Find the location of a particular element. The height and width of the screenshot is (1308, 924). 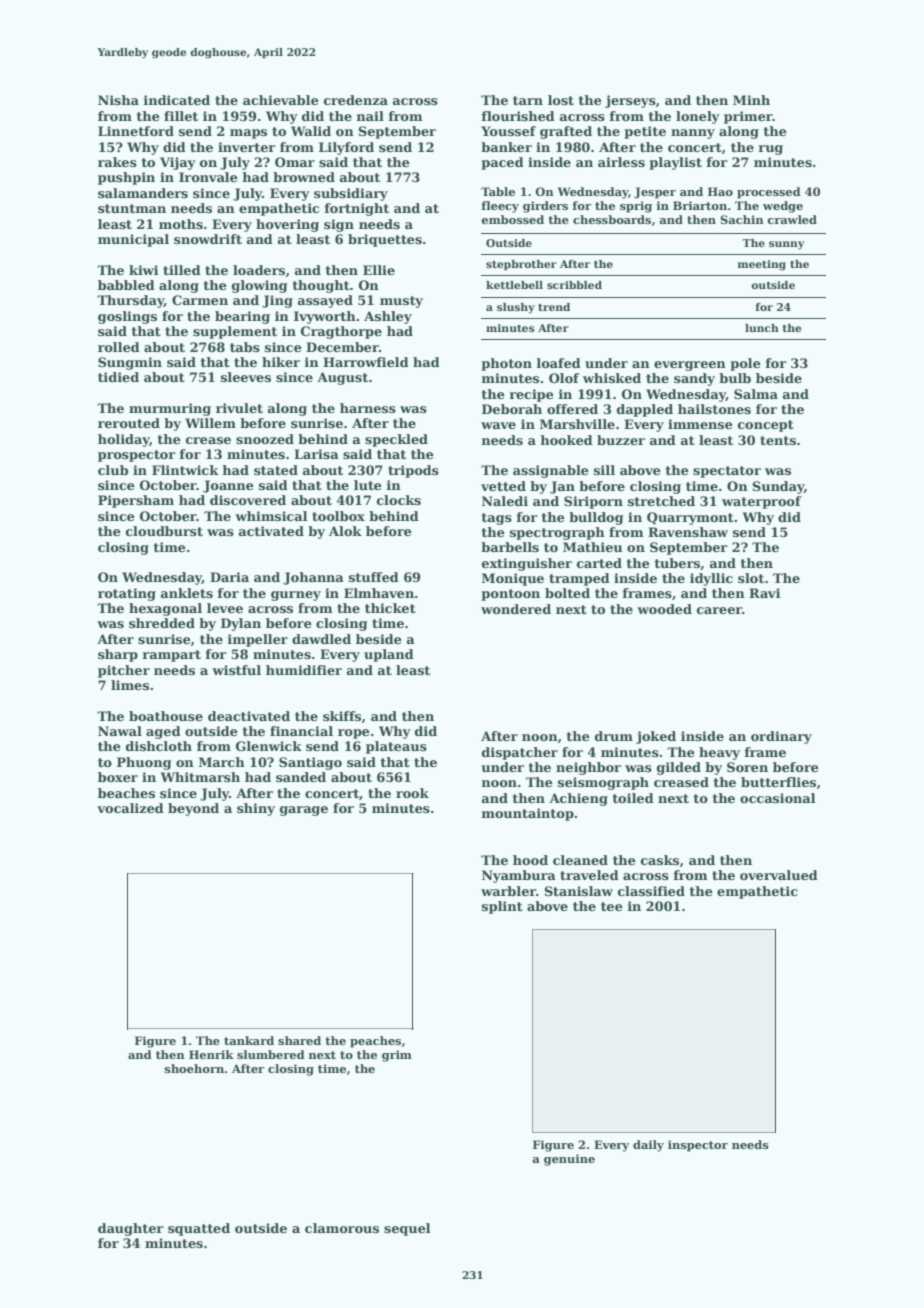

paced is located at coordinates (502, 163).
